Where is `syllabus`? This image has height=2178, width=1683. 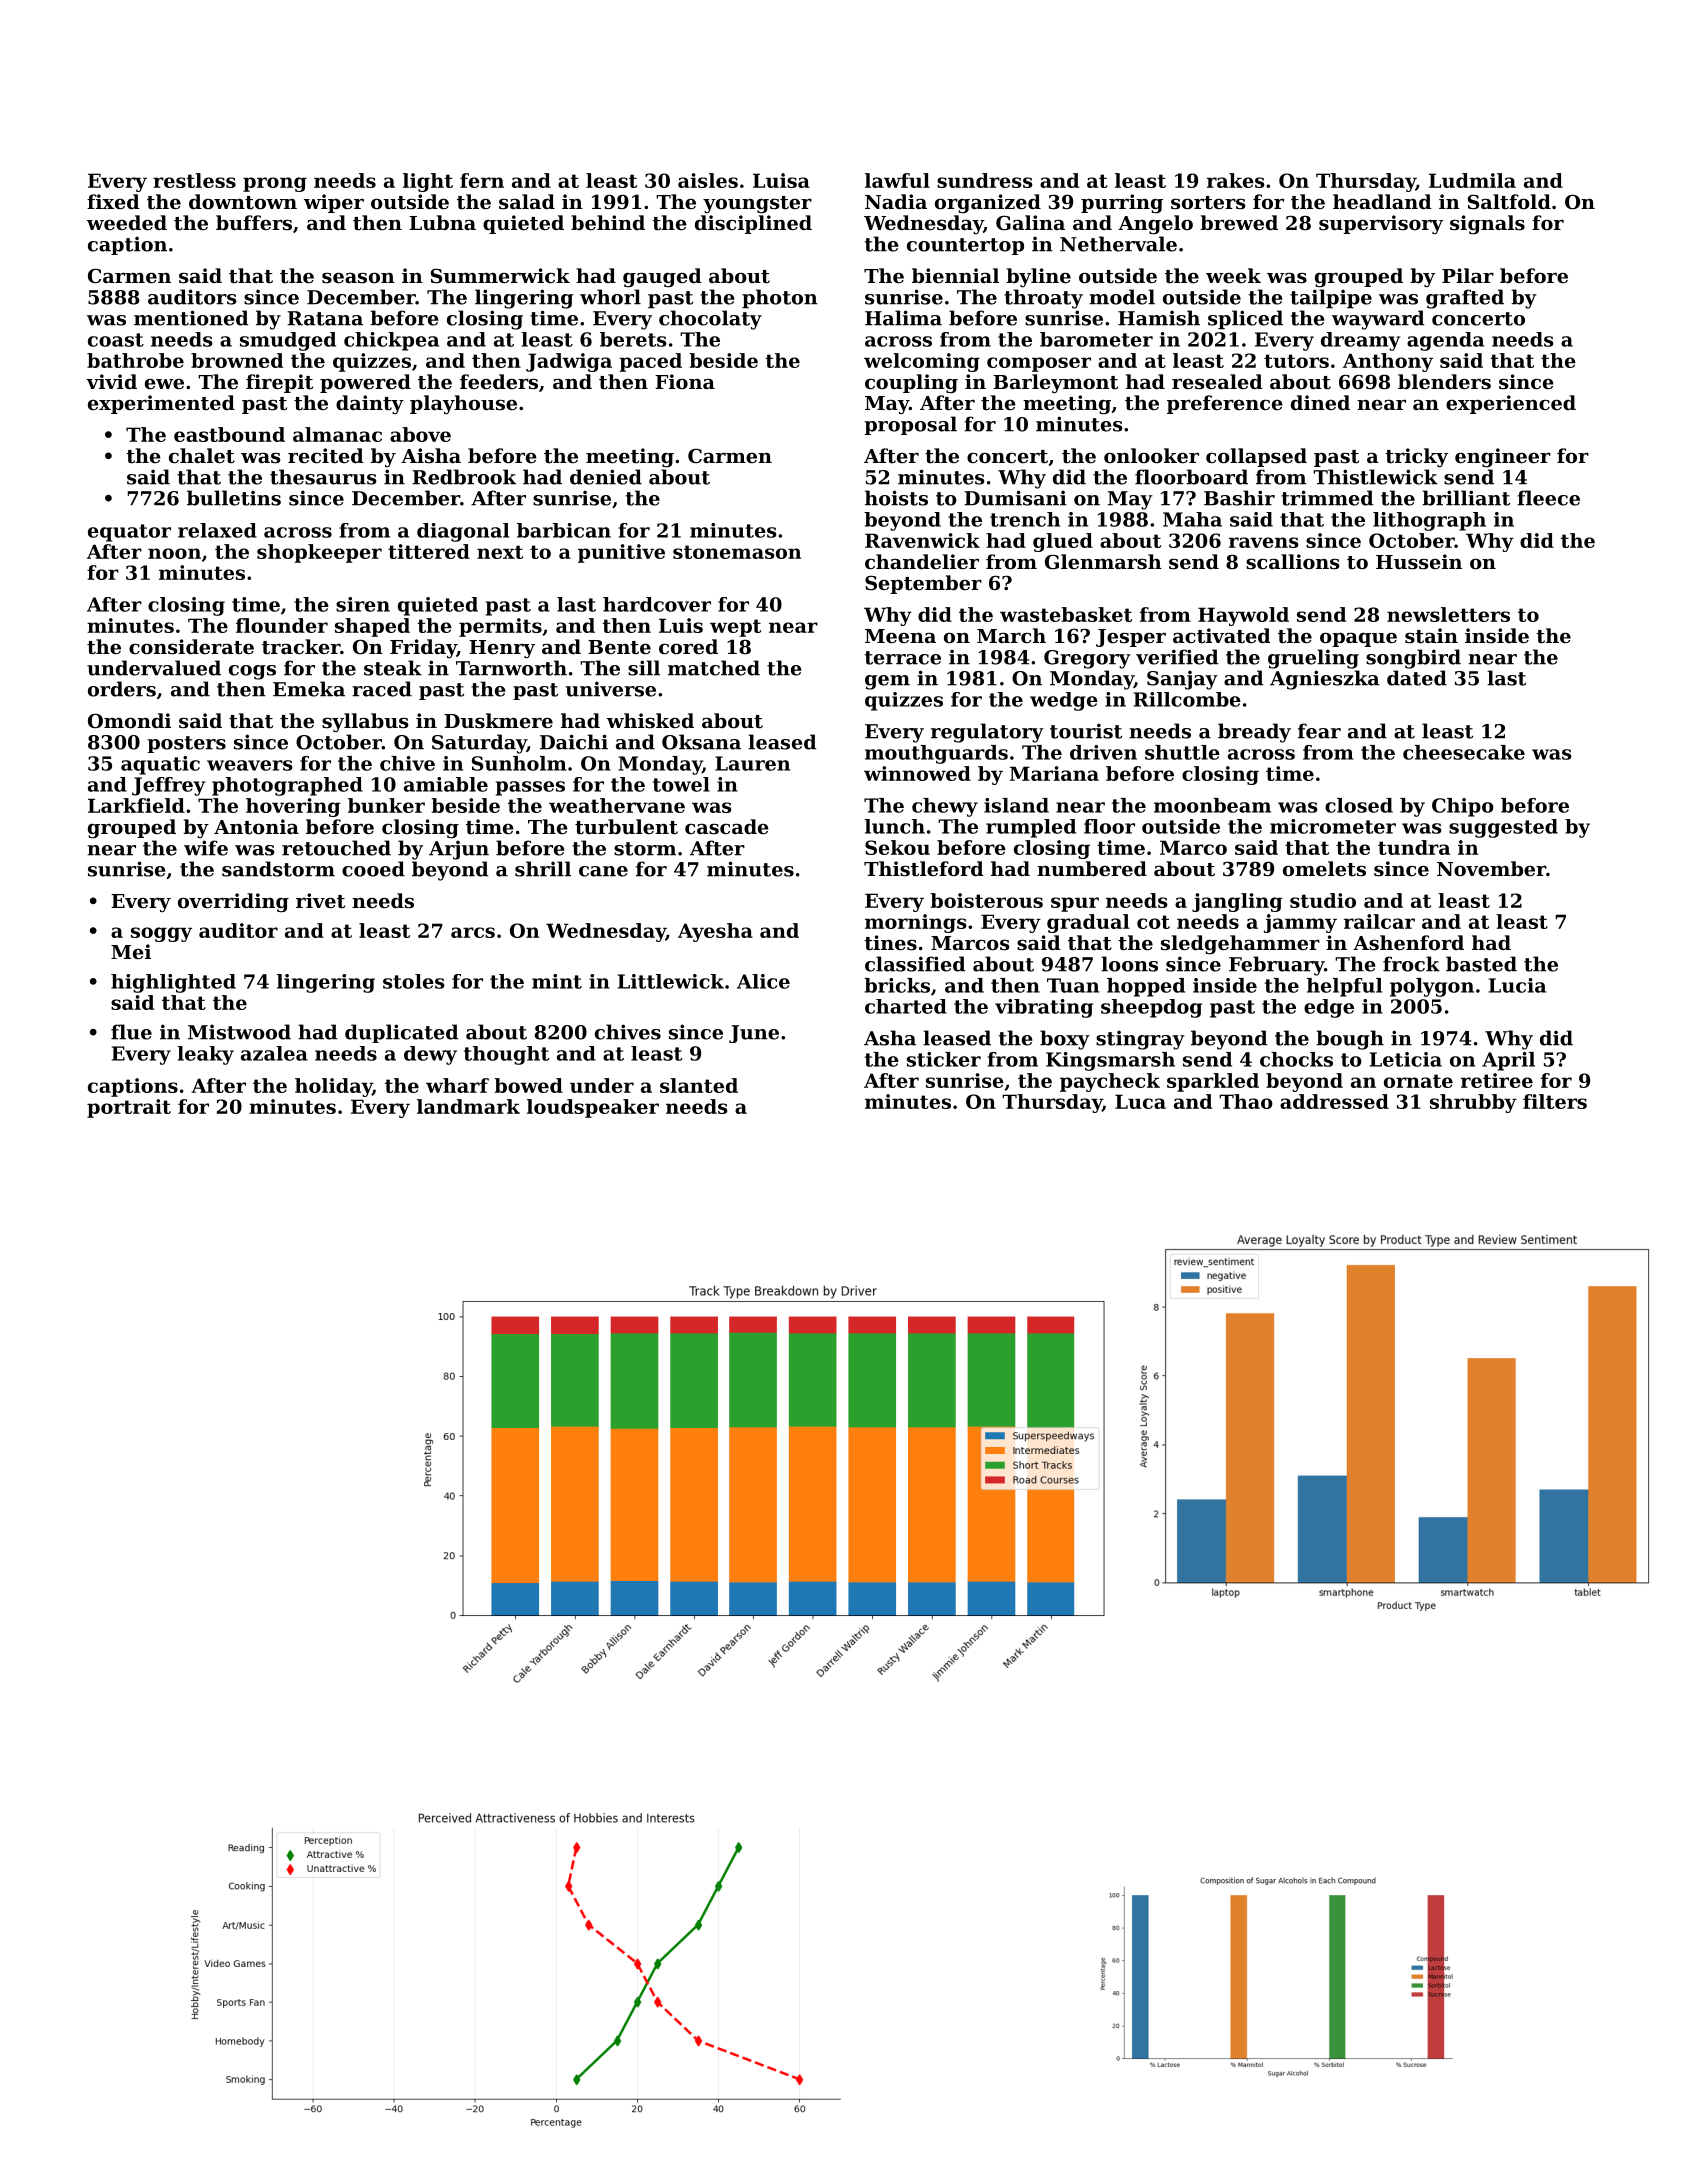
syllabus is located at coordinates (365, 723).
